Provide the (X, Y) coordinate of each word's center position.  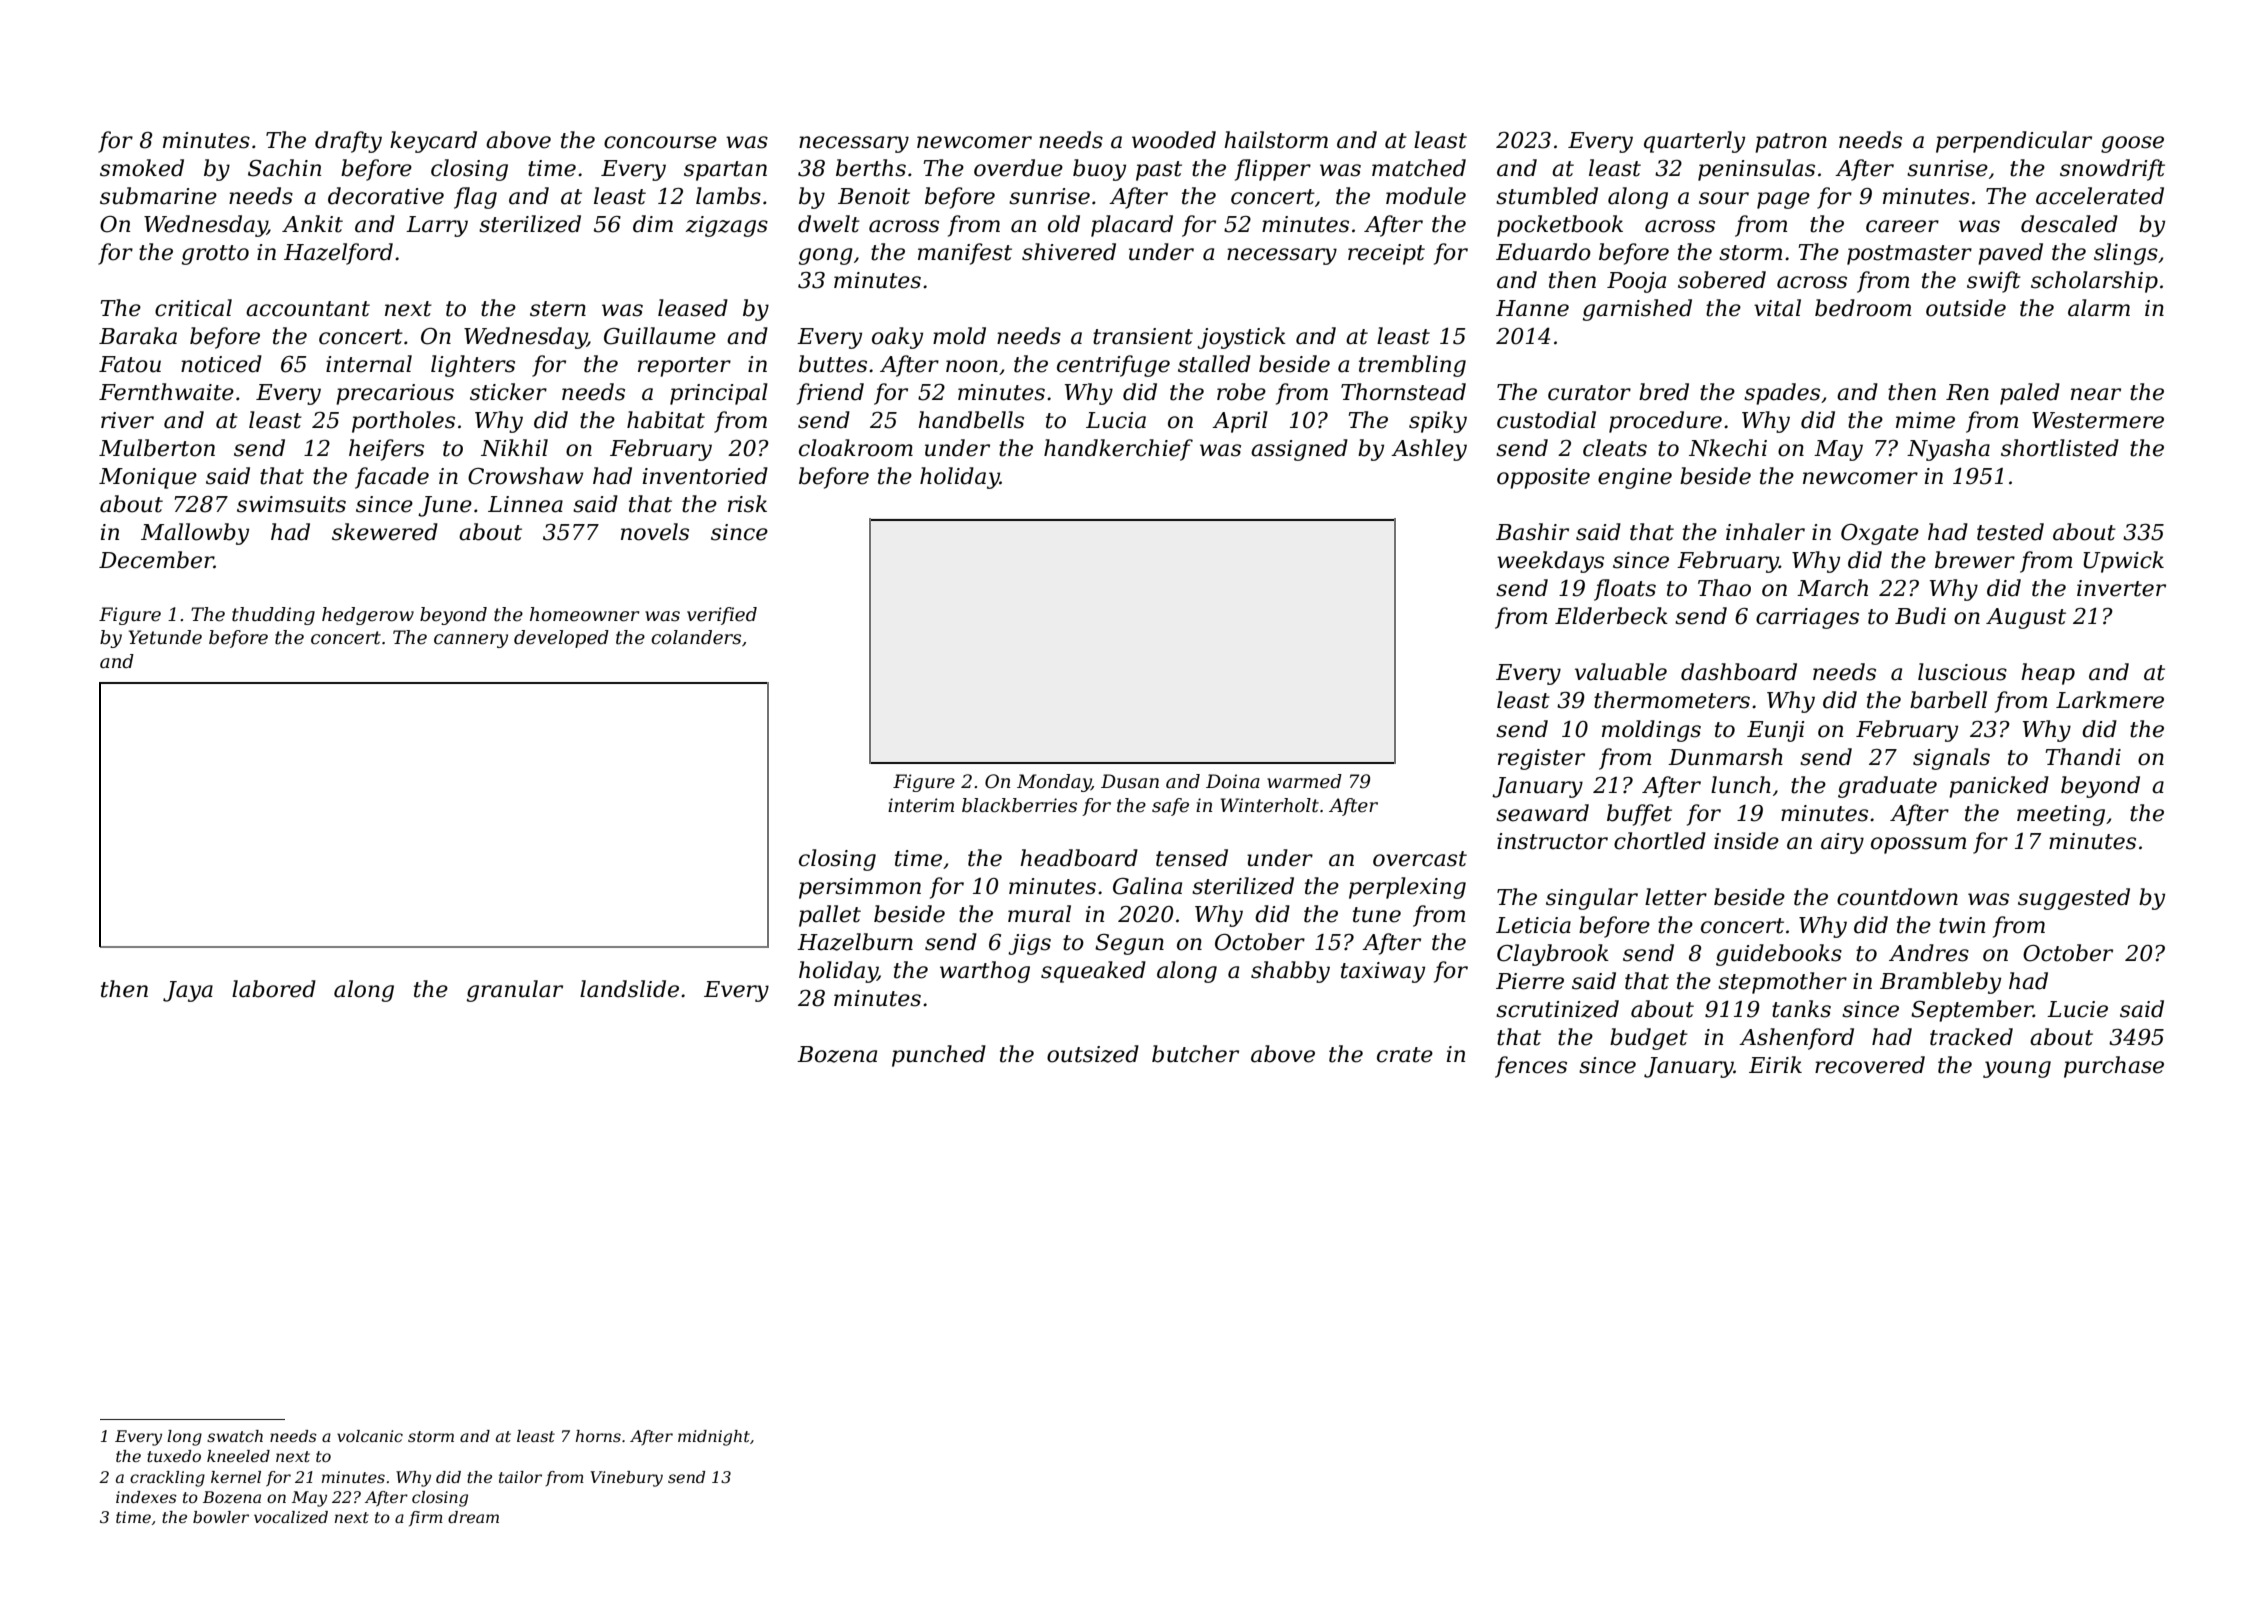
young (2017, 1069)
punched (939, 1056)
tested (2010, 532)
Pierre (1530, 981)
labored (274, 989)
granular (515, 991)
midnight (714, 1438)
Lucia (1116, 420)
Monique (148, 478)
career (1902, 226)
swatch (235, 1436)
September (1972, 1011)
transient (1143, 336)
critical (193, 308)
